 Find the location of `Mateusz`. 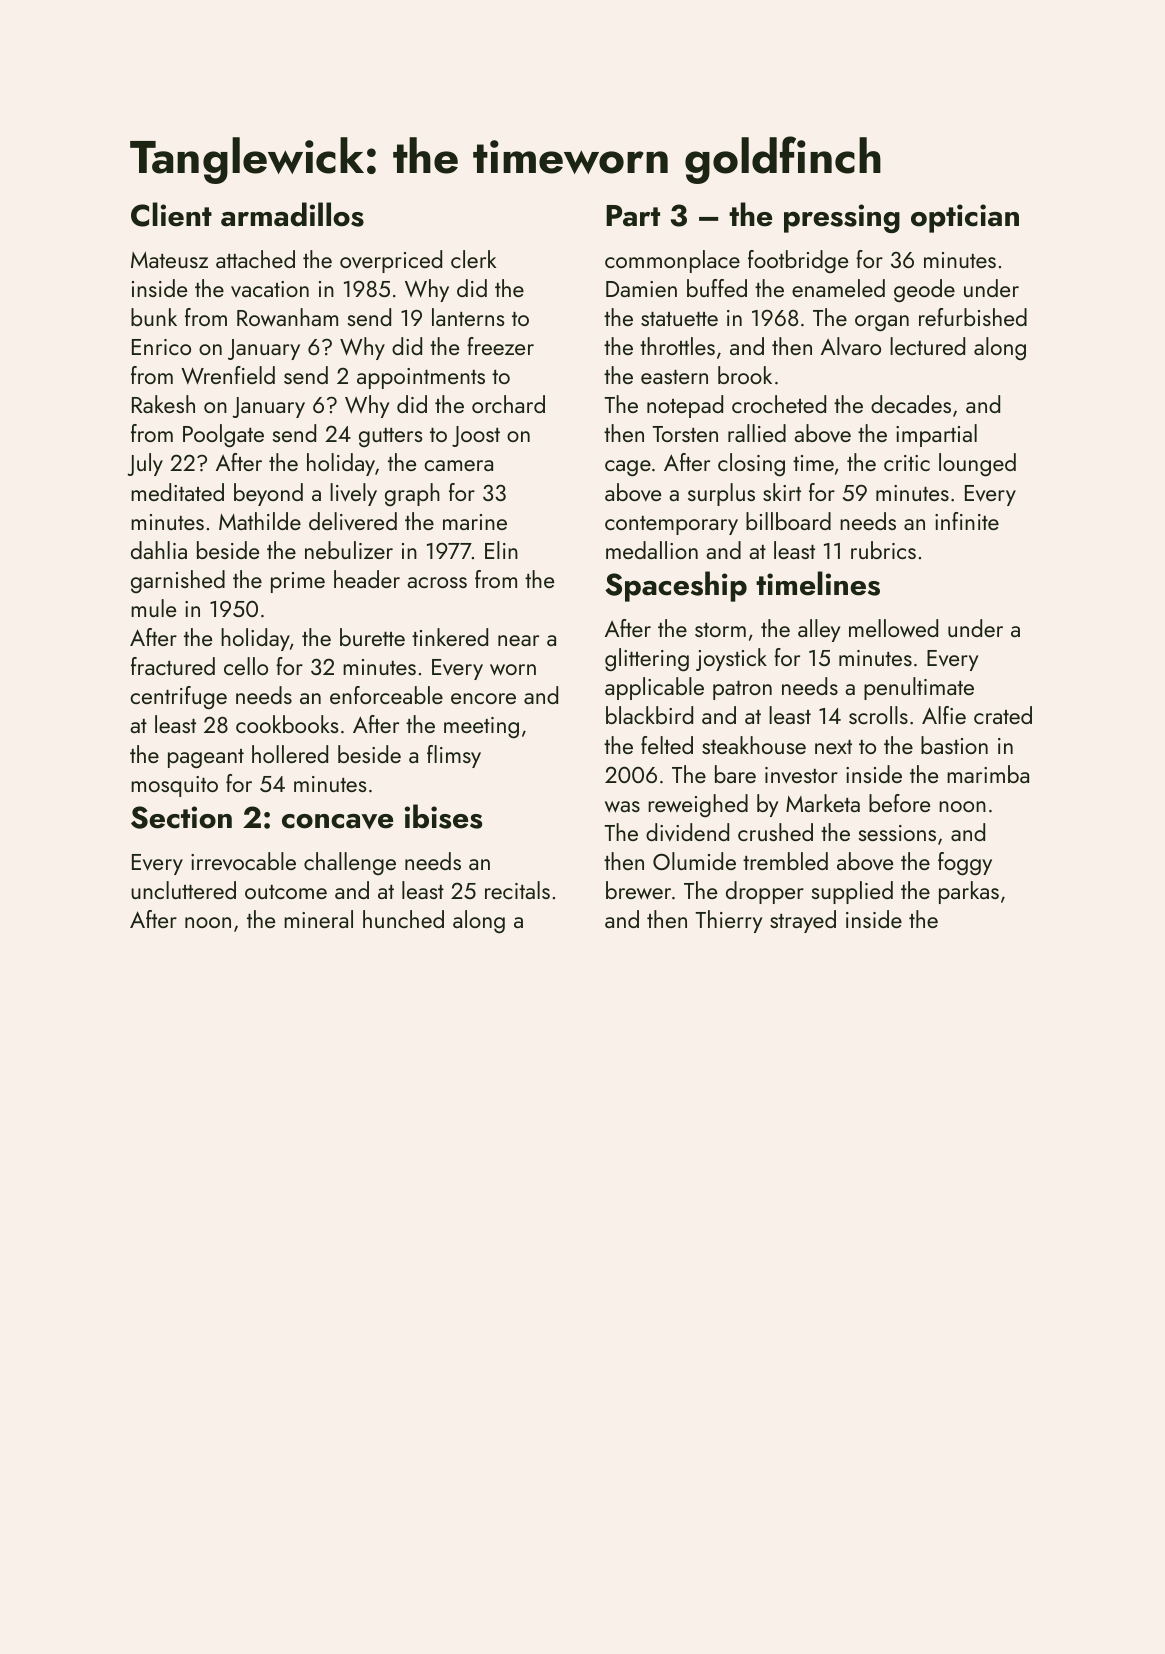

Mateusz is located at coordinates (169, 260).
